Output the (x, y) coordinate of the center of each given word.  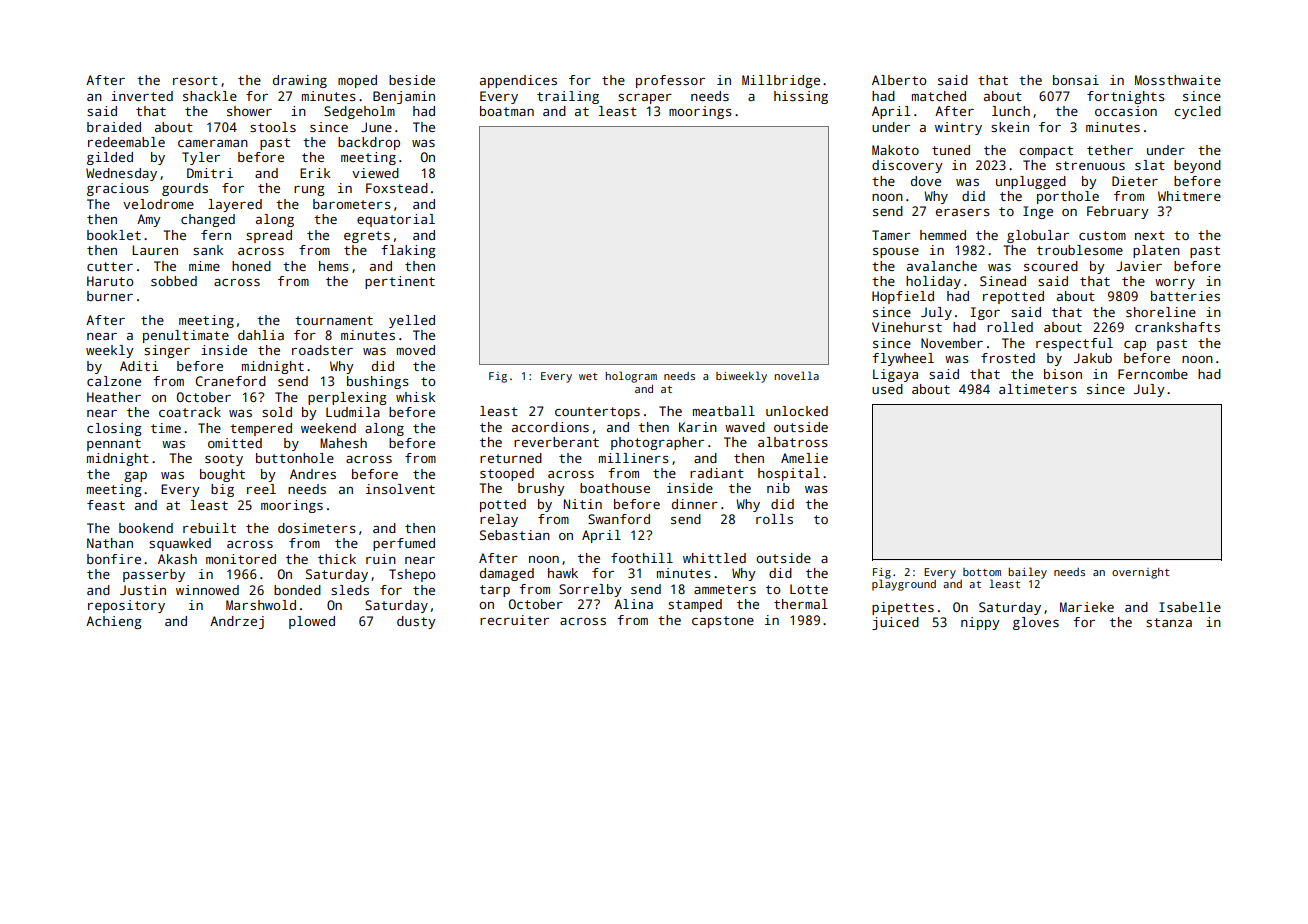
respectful (1074, 344)
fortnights (1126, 97)
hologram (631, 377)
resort (195, 80)
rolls (774, 519)
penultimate (186, 336)
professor (670, 81)
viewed (375, 173)
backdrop (369, 143)
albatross (793, 442)
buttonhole (295, 458)
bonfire (114, 559)
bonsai (1076, 80)
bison (1063, 374)
